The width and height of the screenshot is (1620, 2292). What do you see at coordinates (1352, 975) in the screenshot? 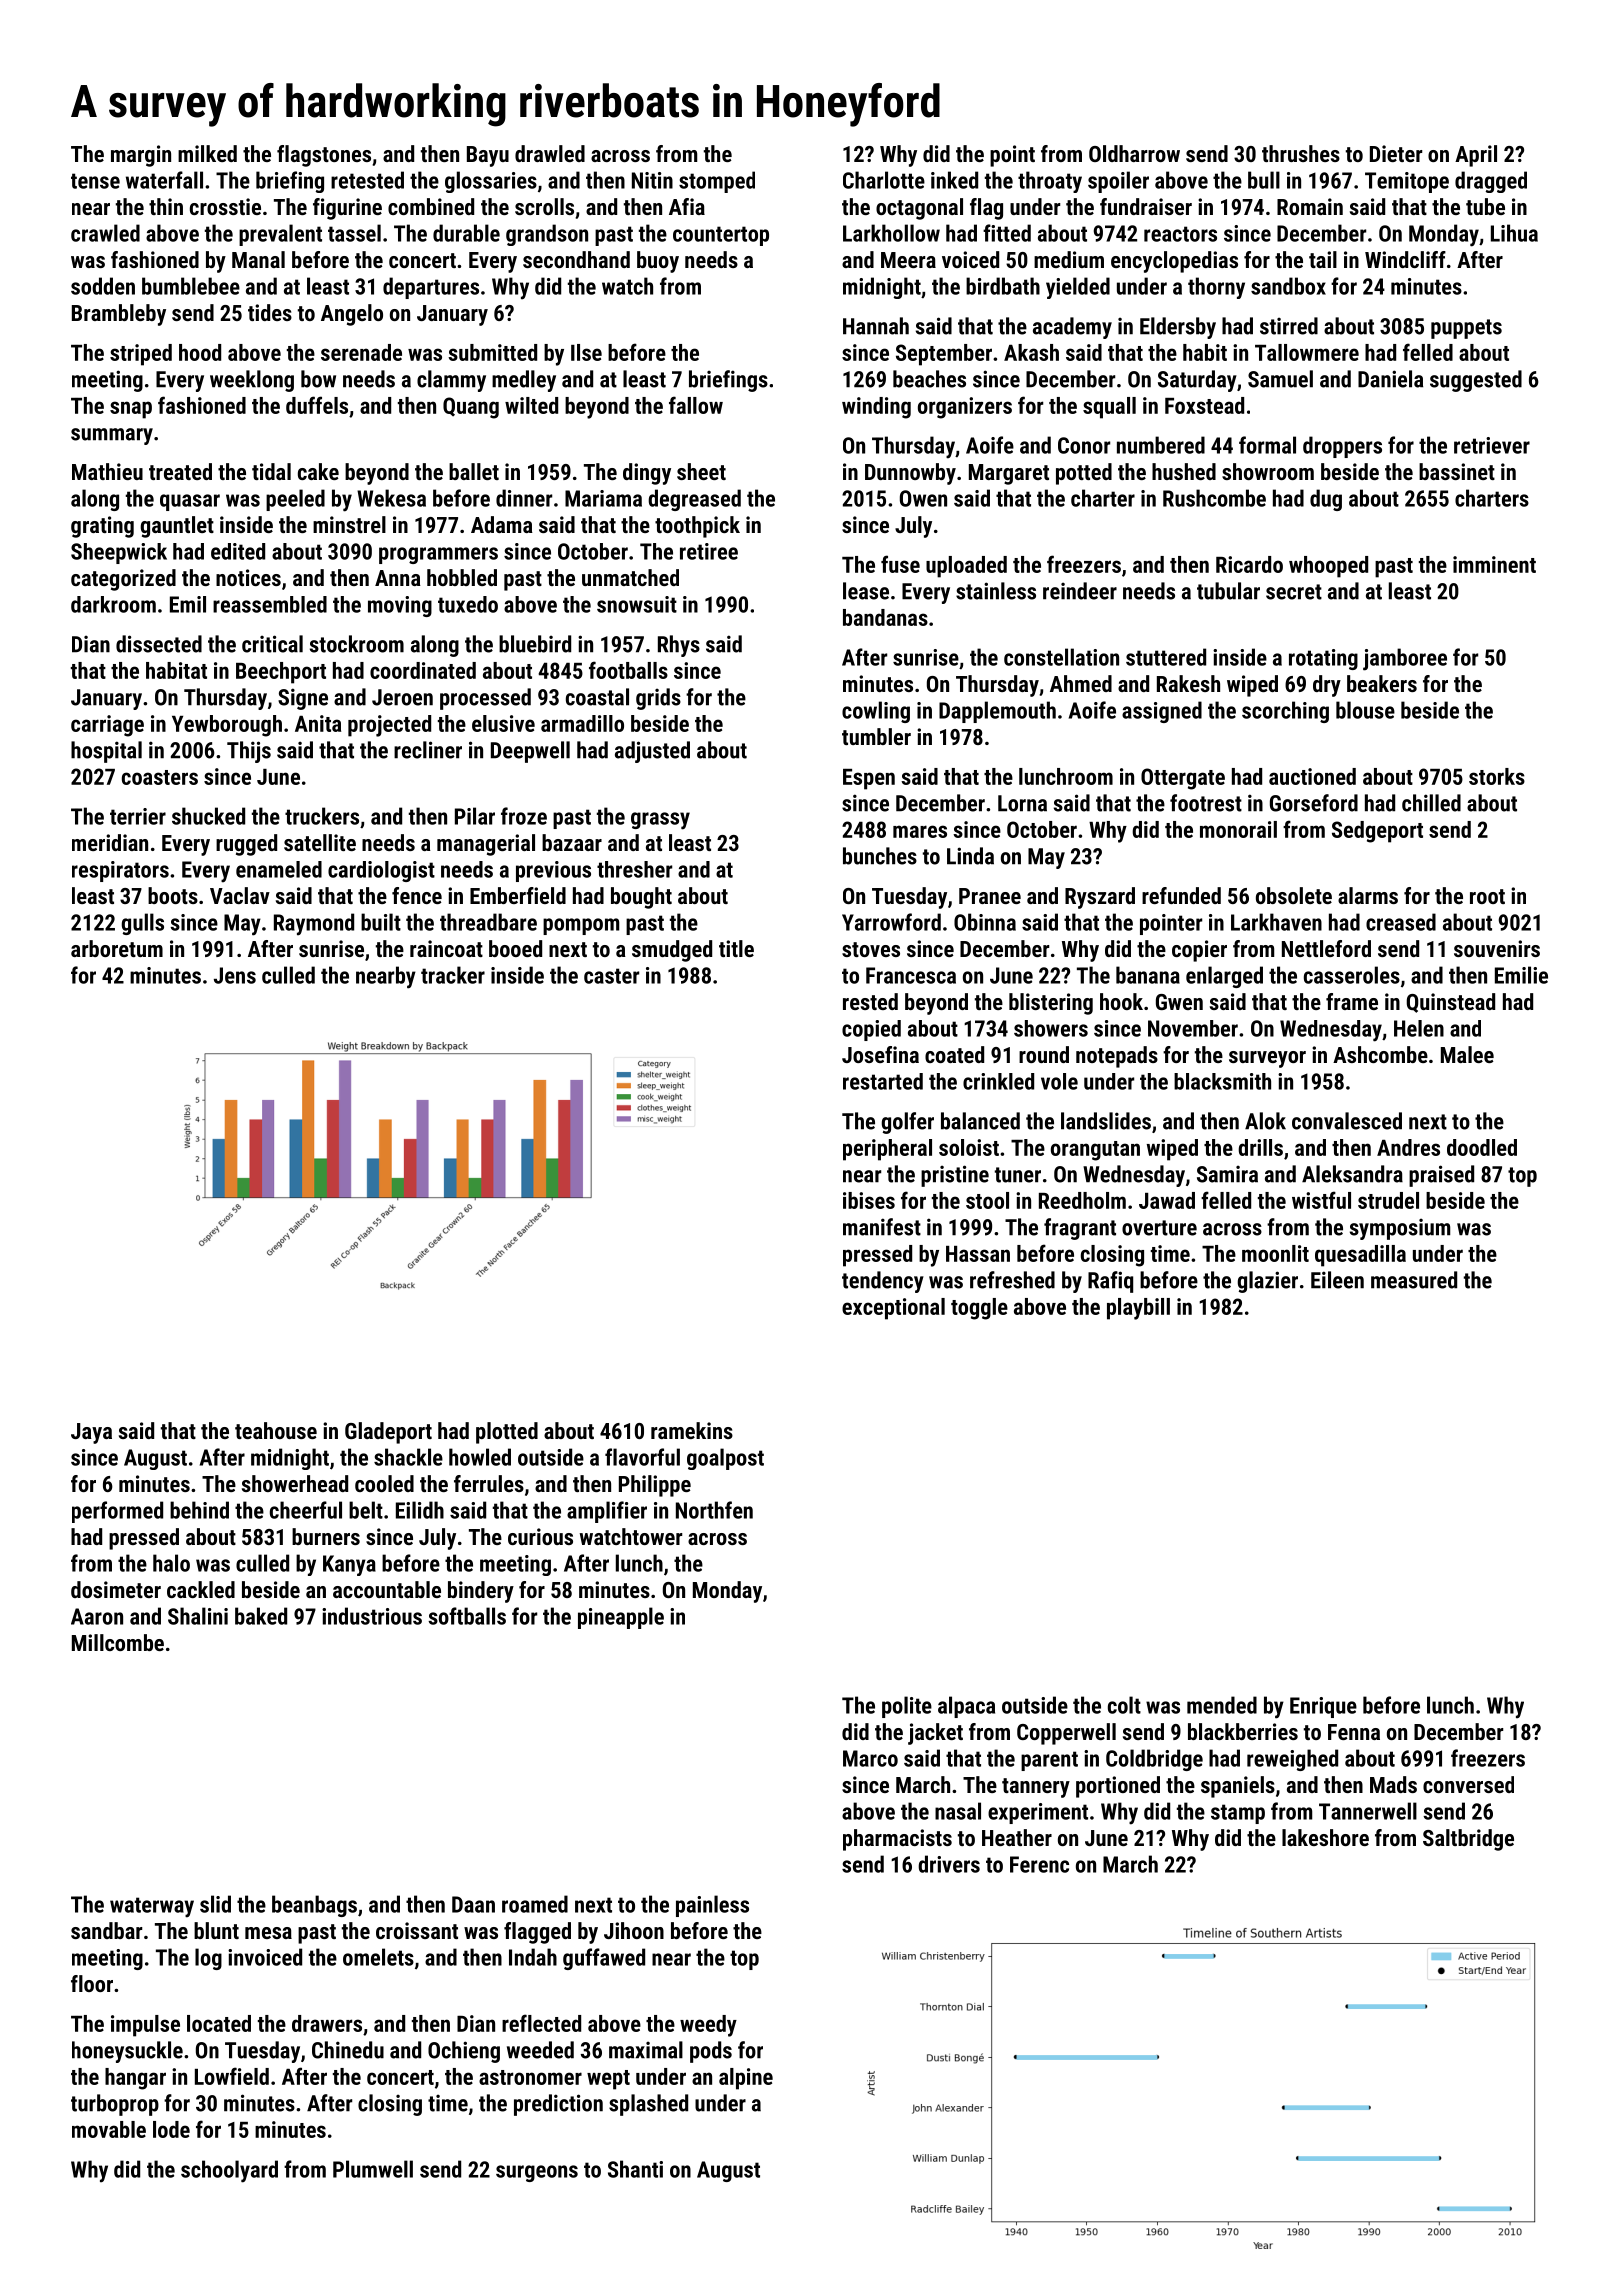
I see `casseroles` at bounding box center [1352, 975].
